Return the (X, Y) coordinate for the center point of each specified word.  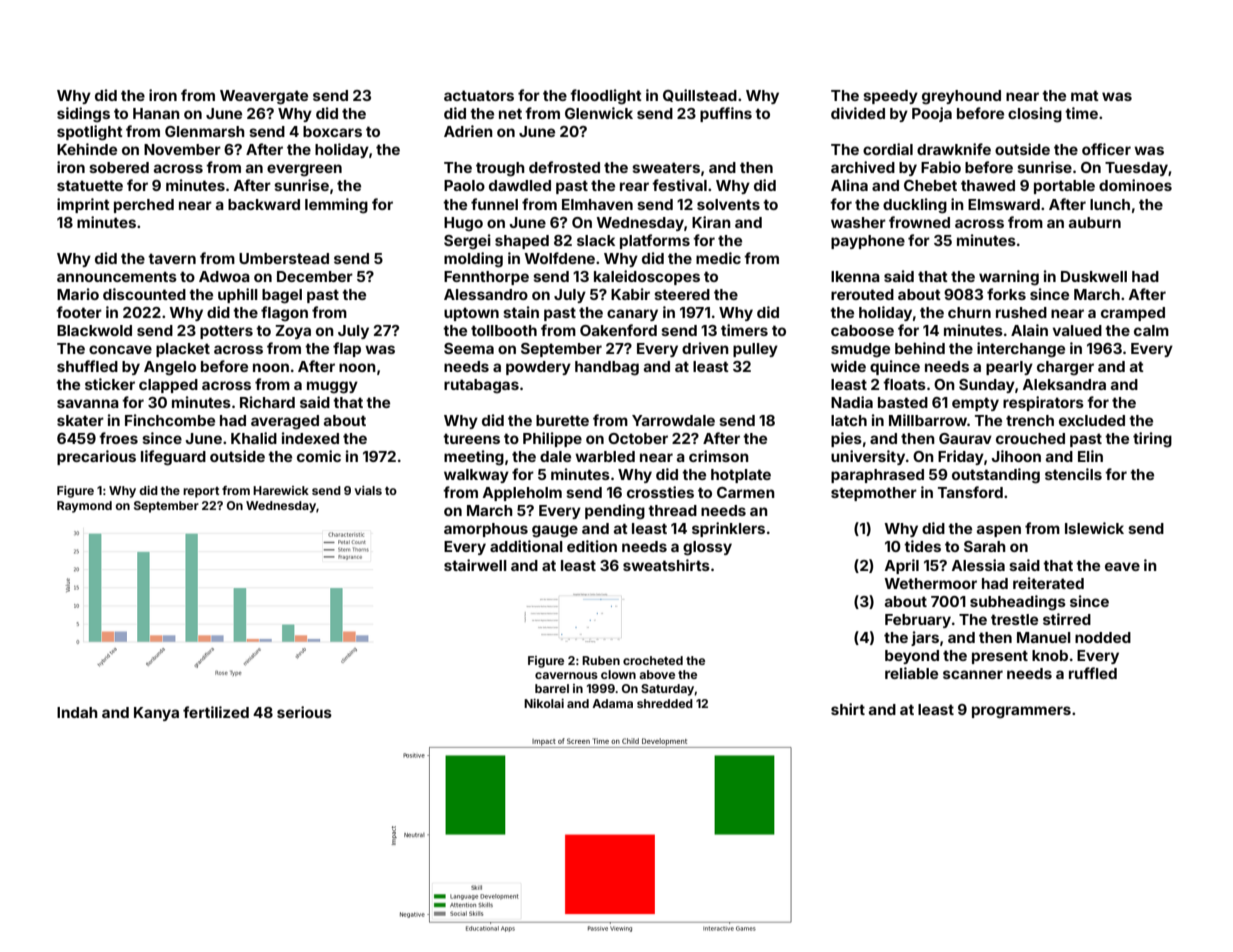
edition (592, 546)
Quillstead (700, 95)
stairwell (475, 565)
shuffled (87, 366)
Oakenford (618, 330)
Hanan (156, 113)
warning (1009, 278)
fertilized (216, 712)
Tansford (970, 492)
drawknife (954, 149)
